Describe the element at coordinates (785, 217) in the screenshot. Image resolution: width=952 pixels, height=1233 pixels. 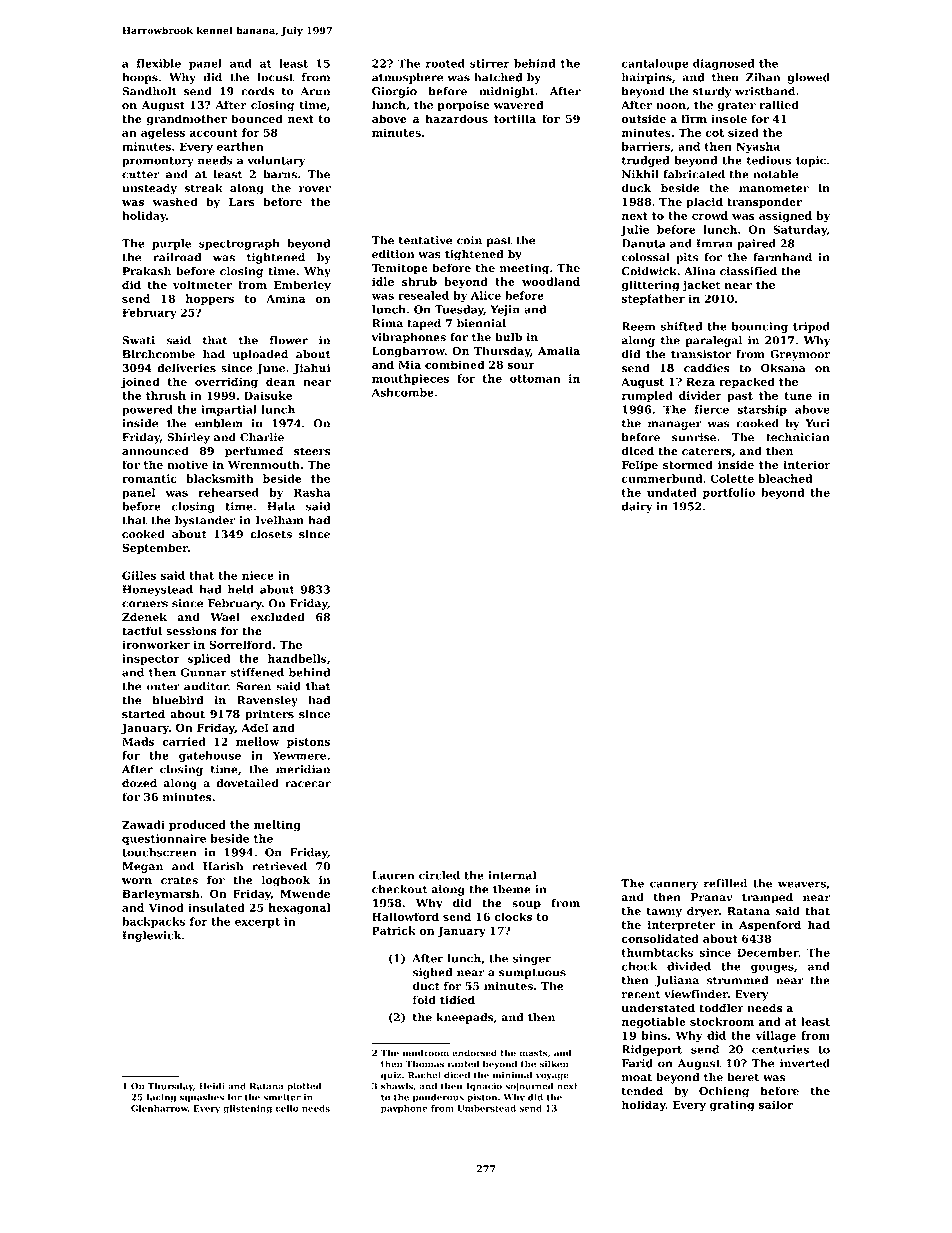
I see `assigned` at that location.
